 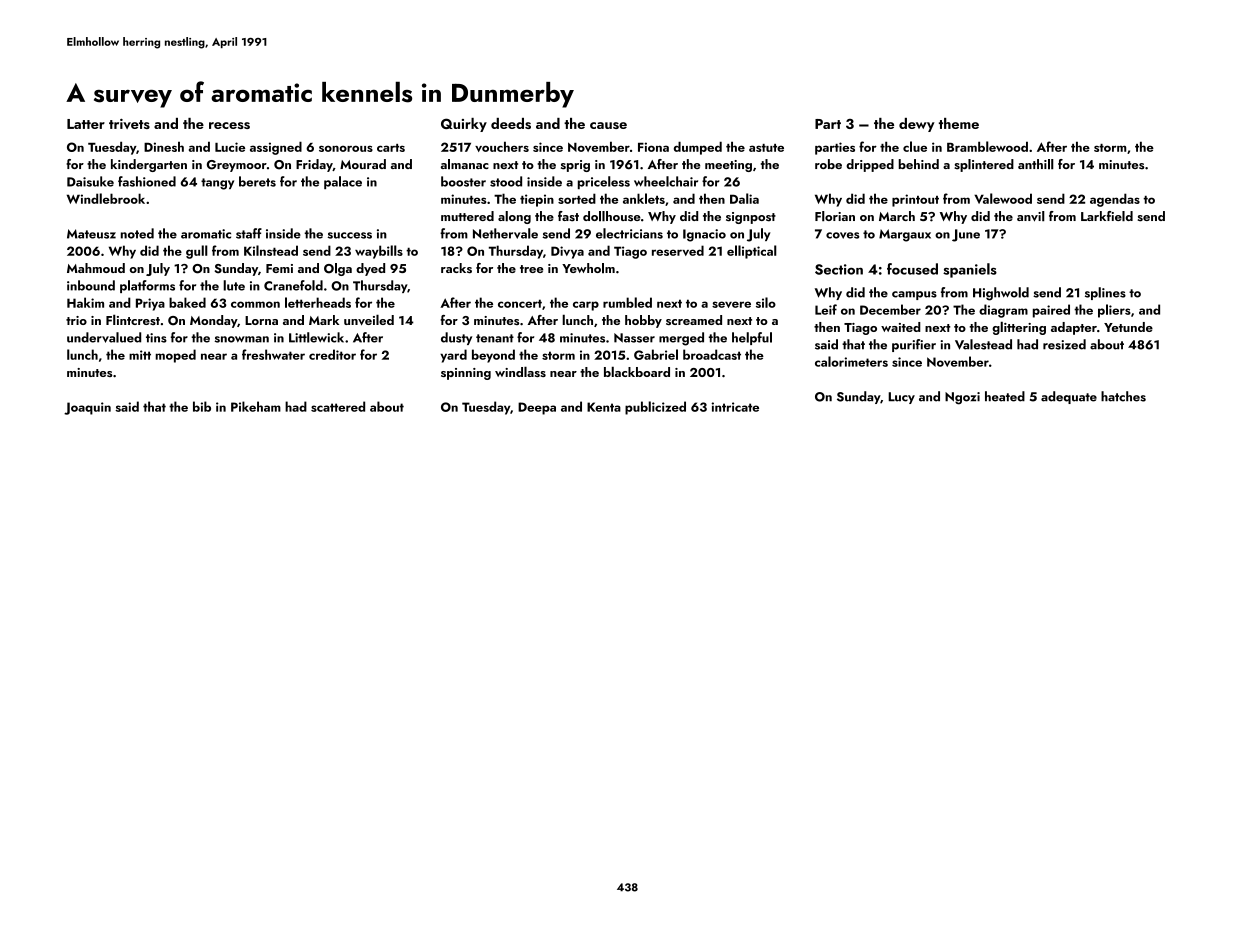 I want to click on anvil, so click(x=1031, y=216).
